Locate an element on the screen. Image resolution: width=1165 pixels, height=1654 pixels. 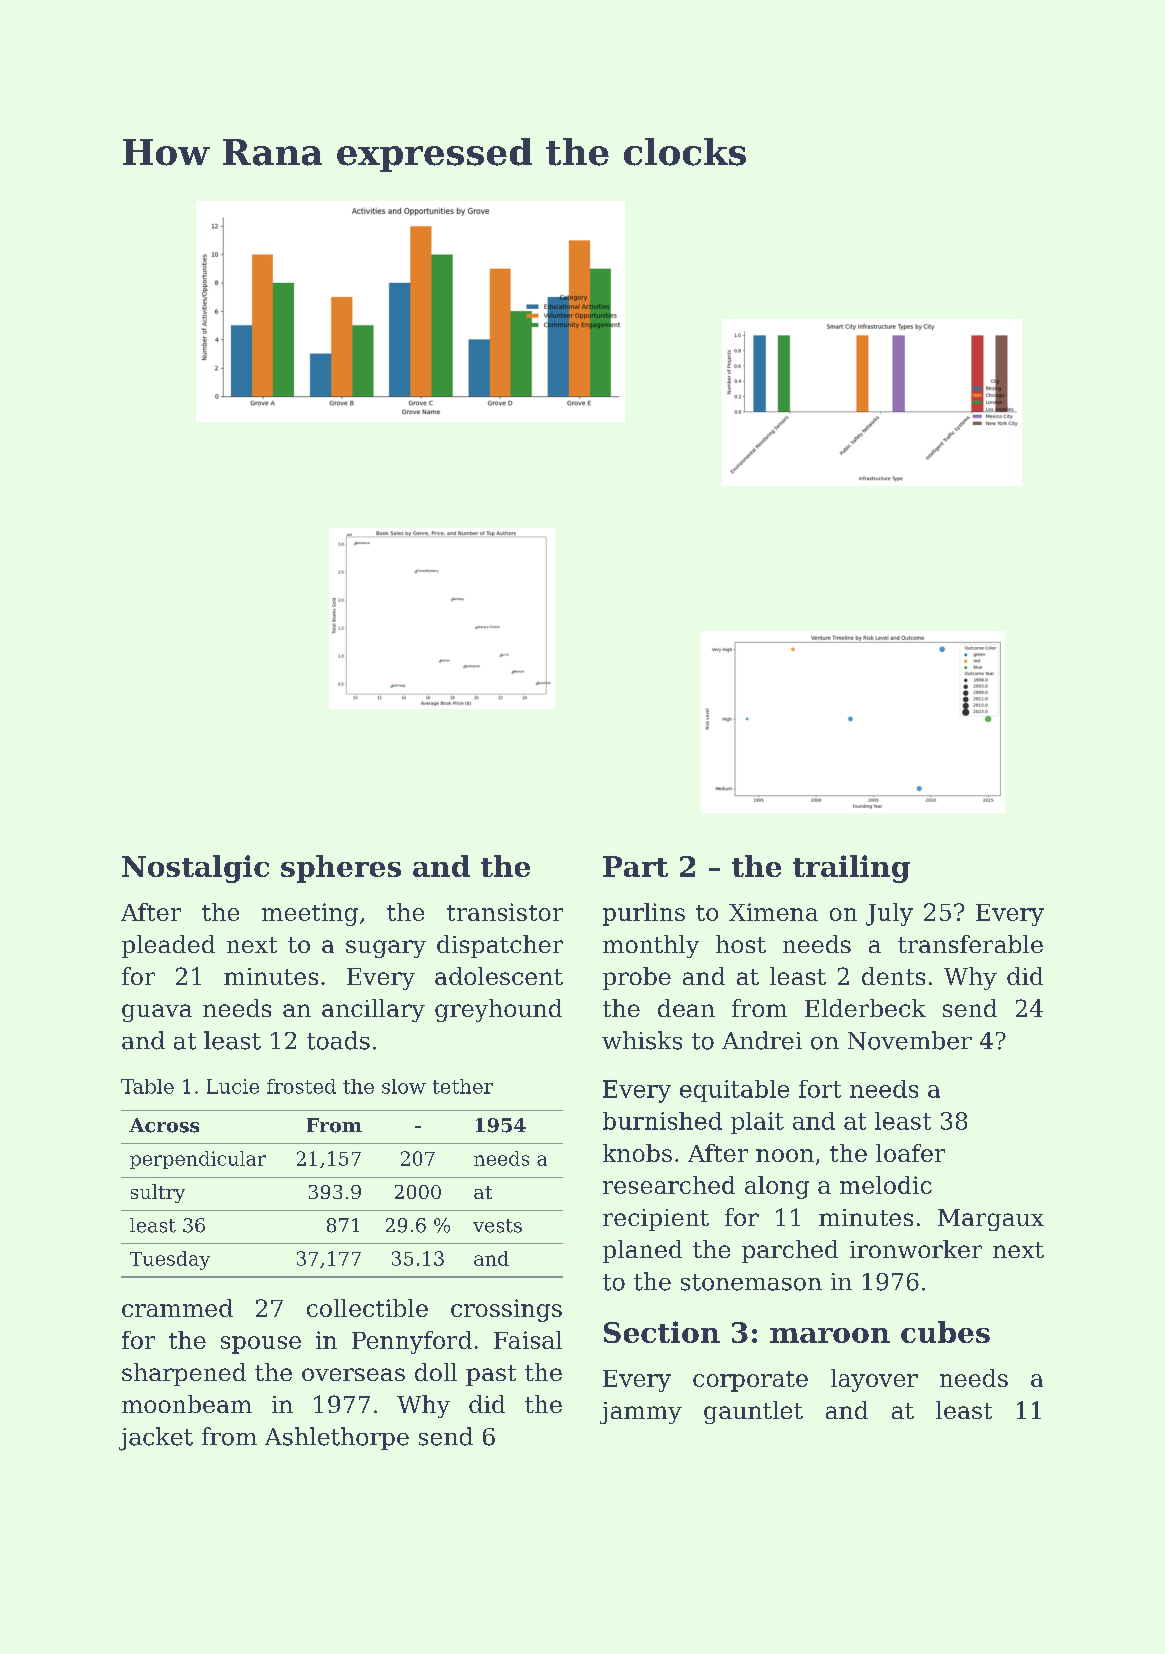
fort is located at coordinates (820, 1089).
